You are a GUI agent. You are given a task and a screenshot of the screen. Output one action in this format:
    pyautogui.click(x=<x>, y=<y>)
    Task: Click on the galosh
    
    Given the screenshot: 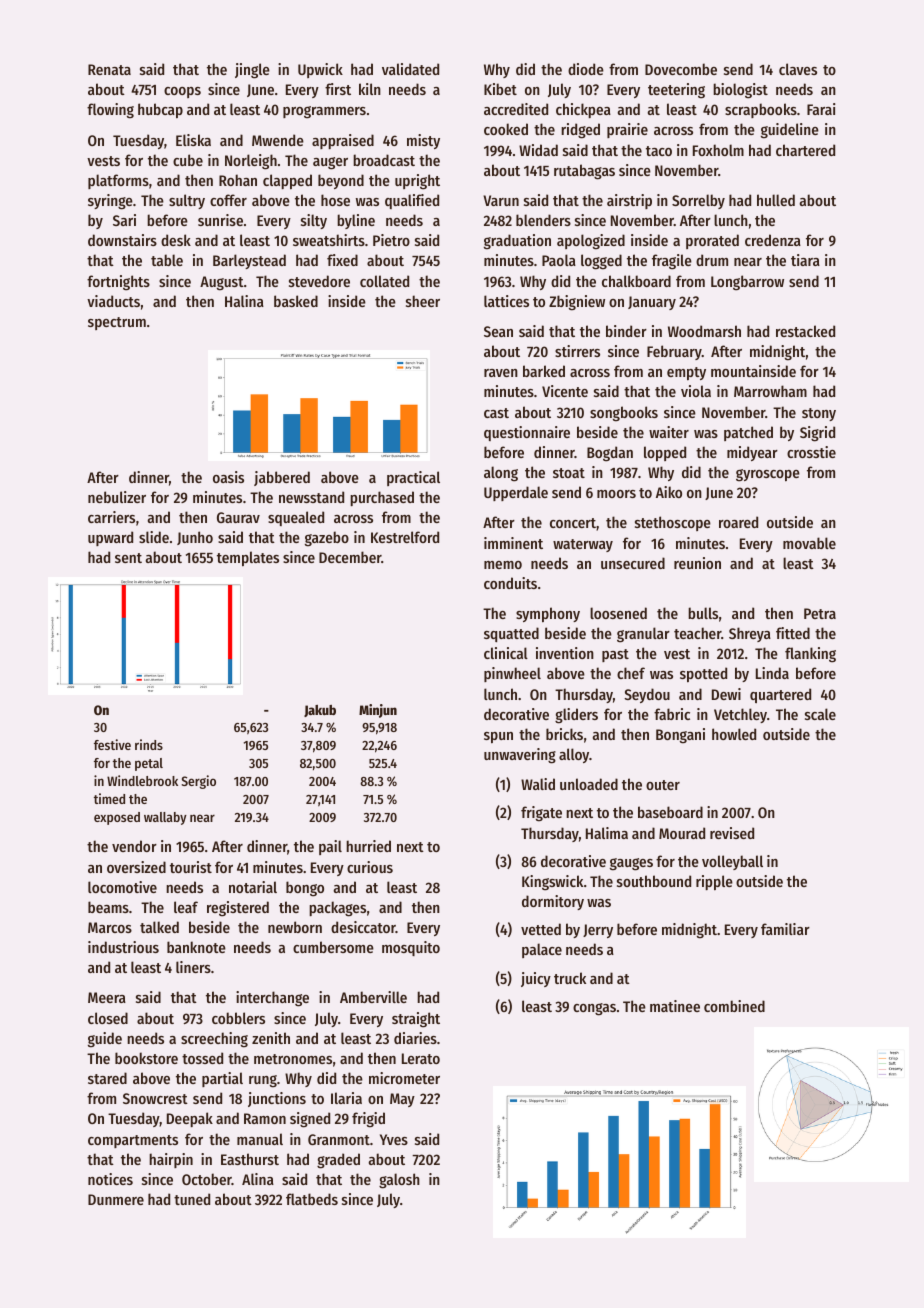 What is the action you would take?
    pyautogui.click(x=399, y=1181)
